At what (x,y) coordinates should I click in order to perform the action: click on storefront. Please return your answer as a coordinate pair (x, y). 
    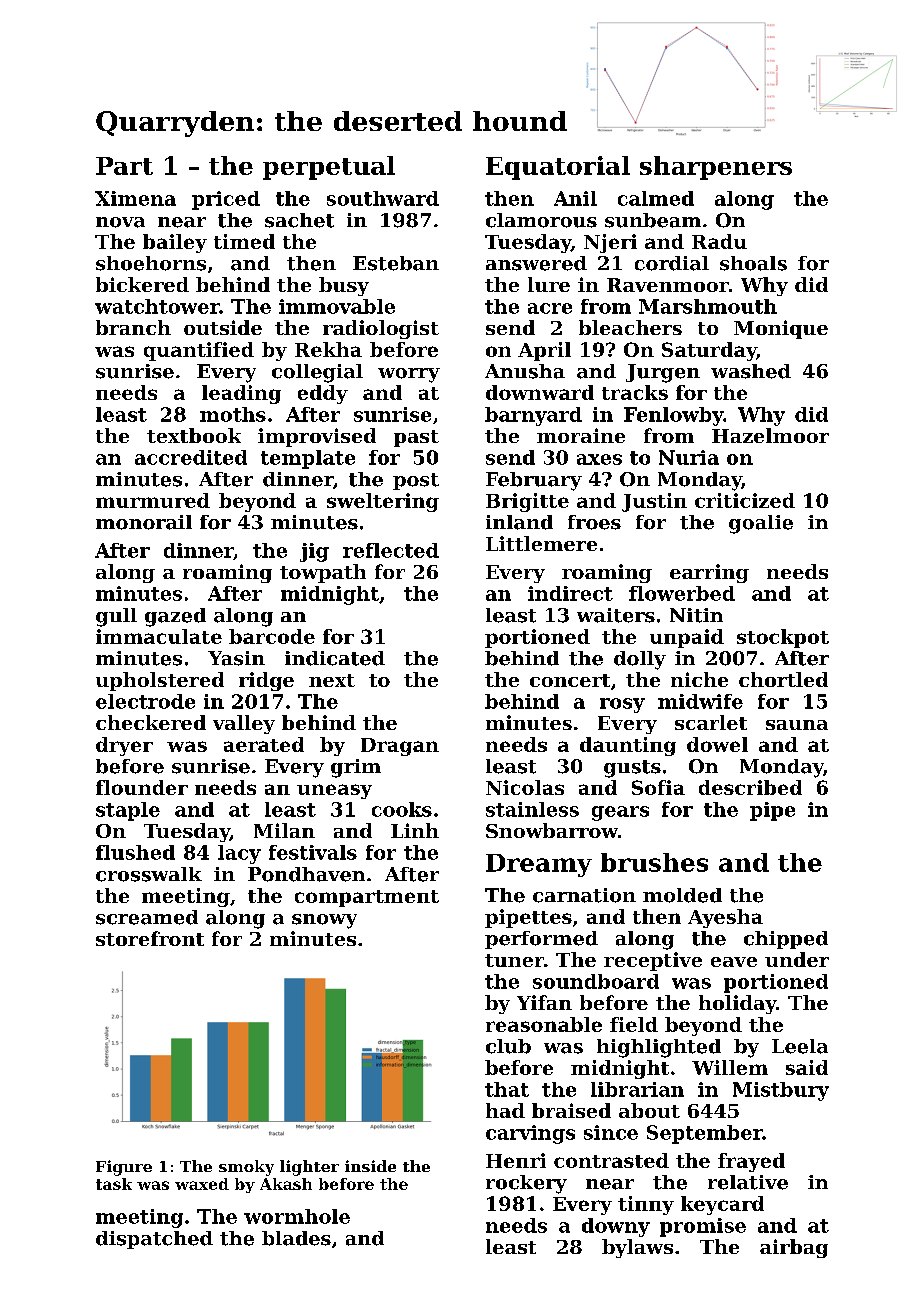
    Looking at the image, I should click on (150, 938).
